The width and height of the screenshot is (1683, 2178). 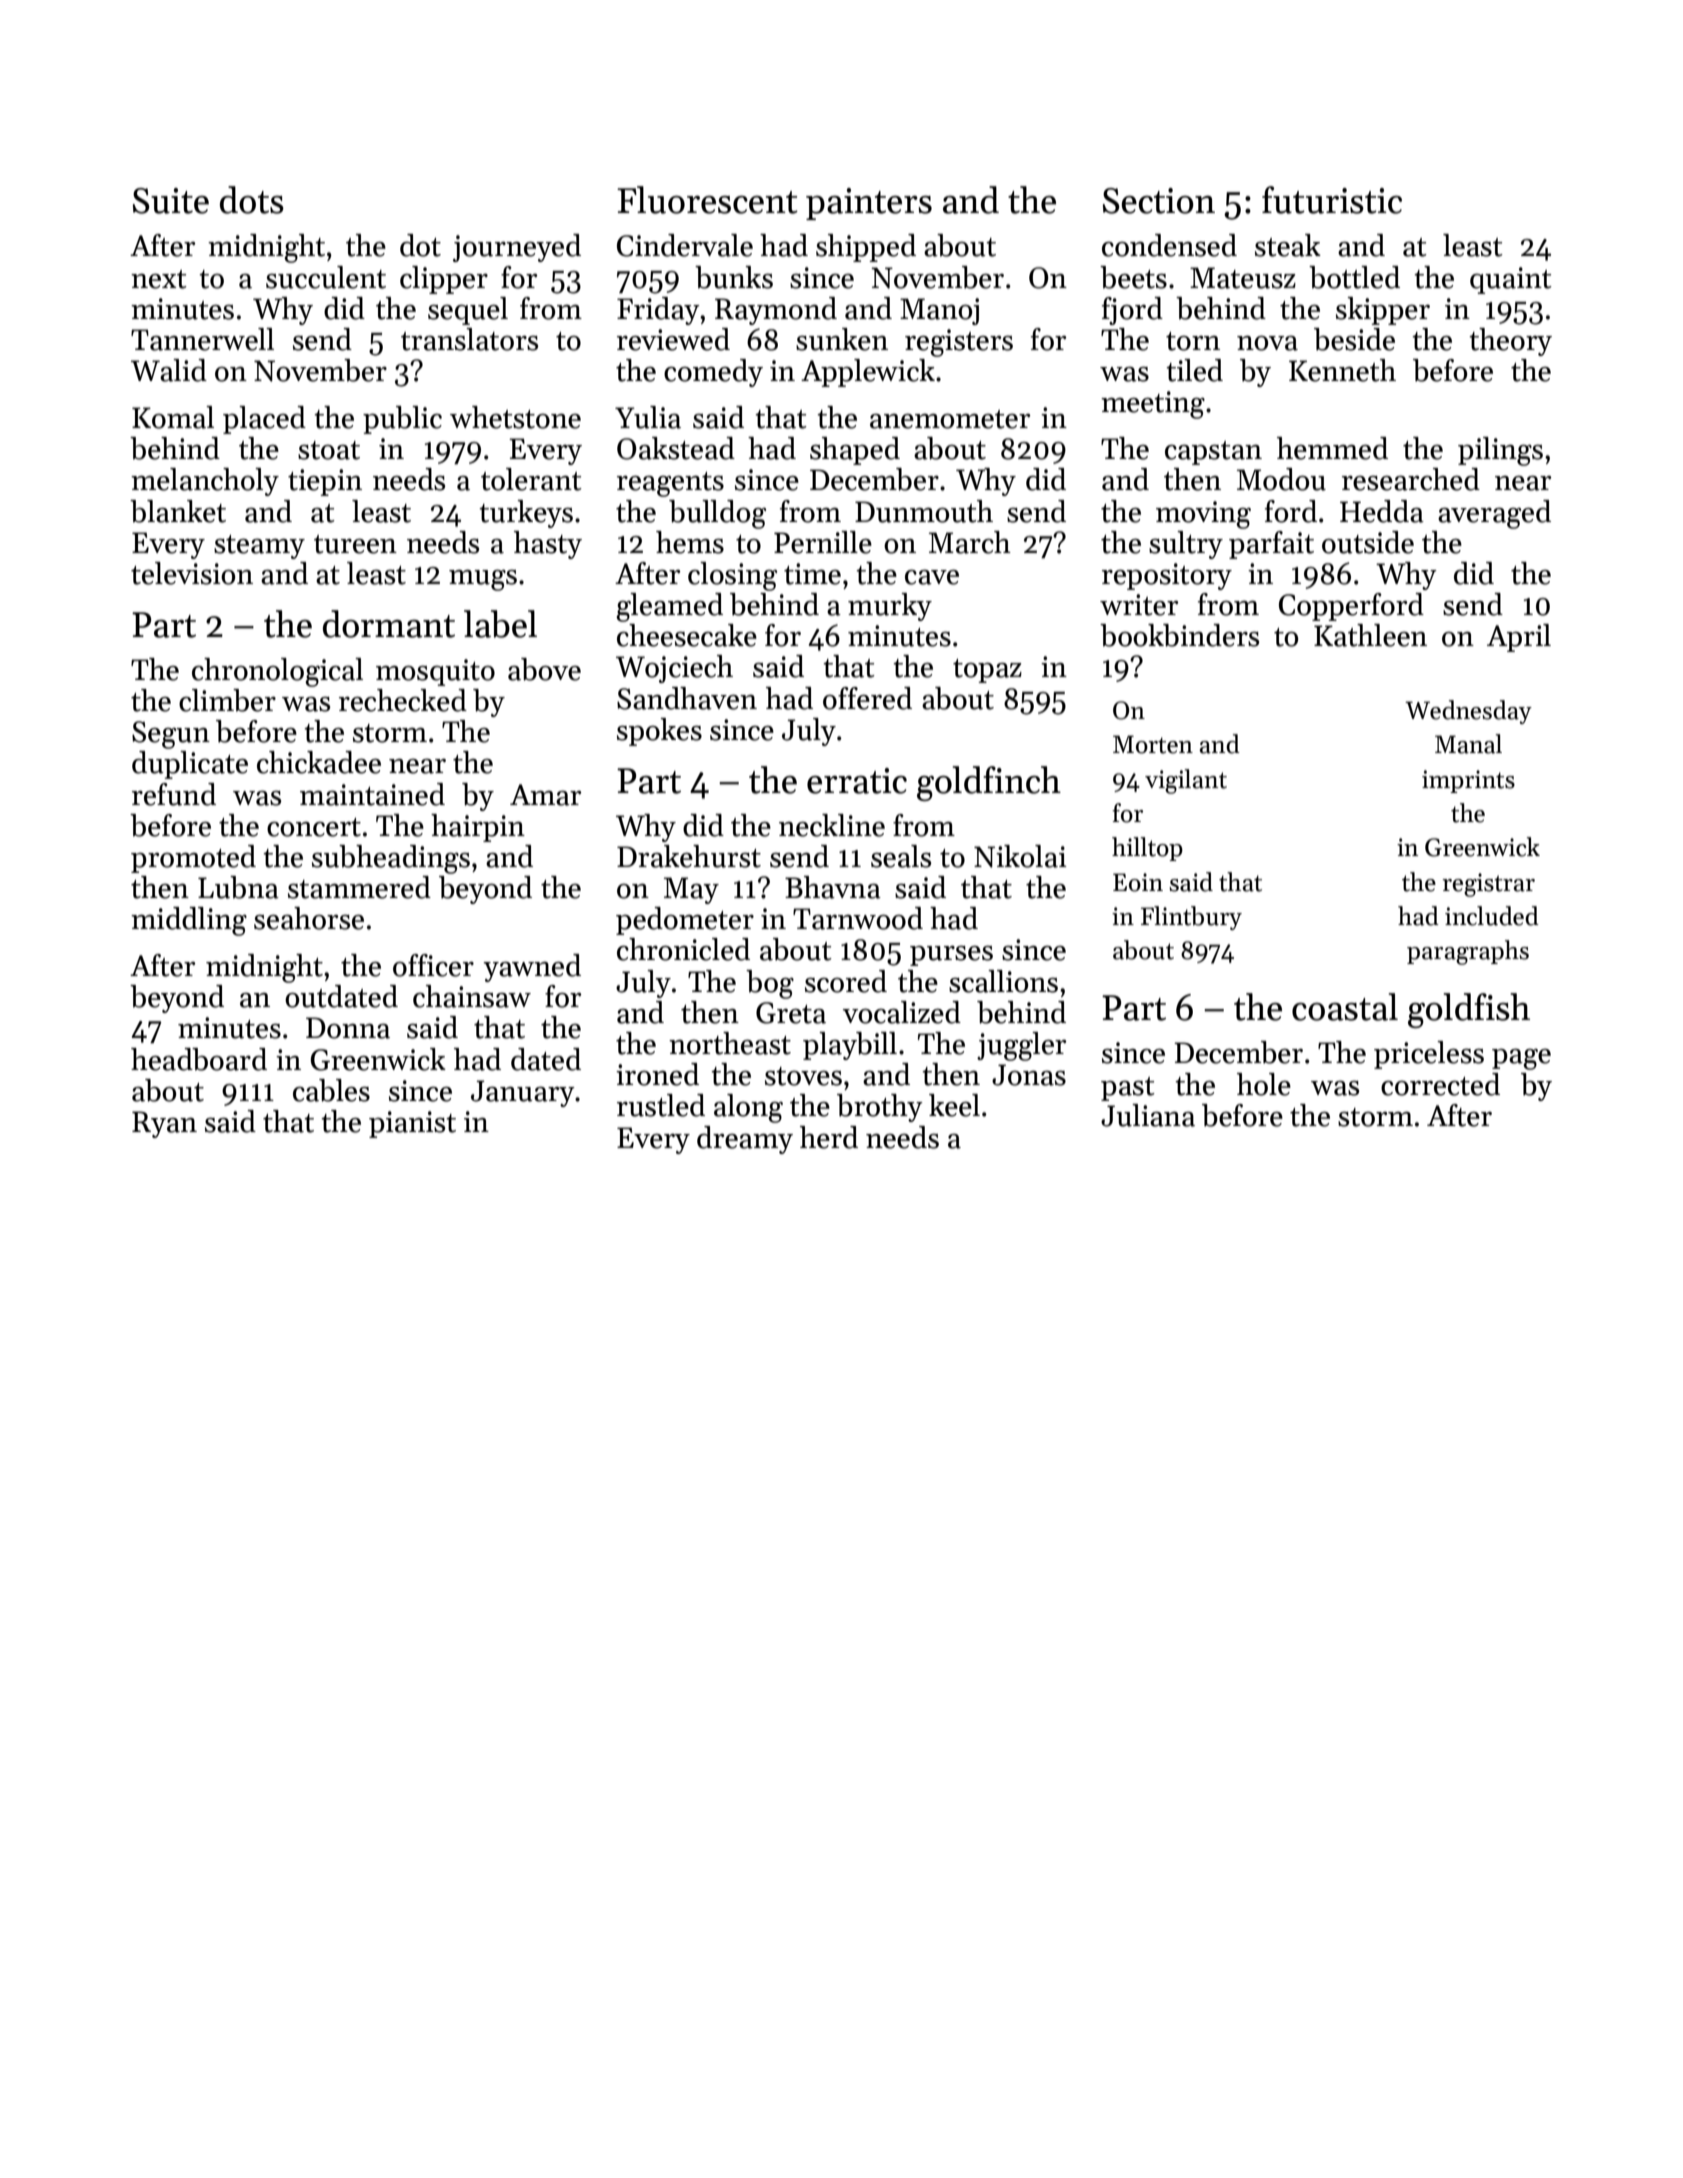 What do you see at coordinates (1519, 638) in the screenshot?
I see `April` at bounding box center [1519, 638].
